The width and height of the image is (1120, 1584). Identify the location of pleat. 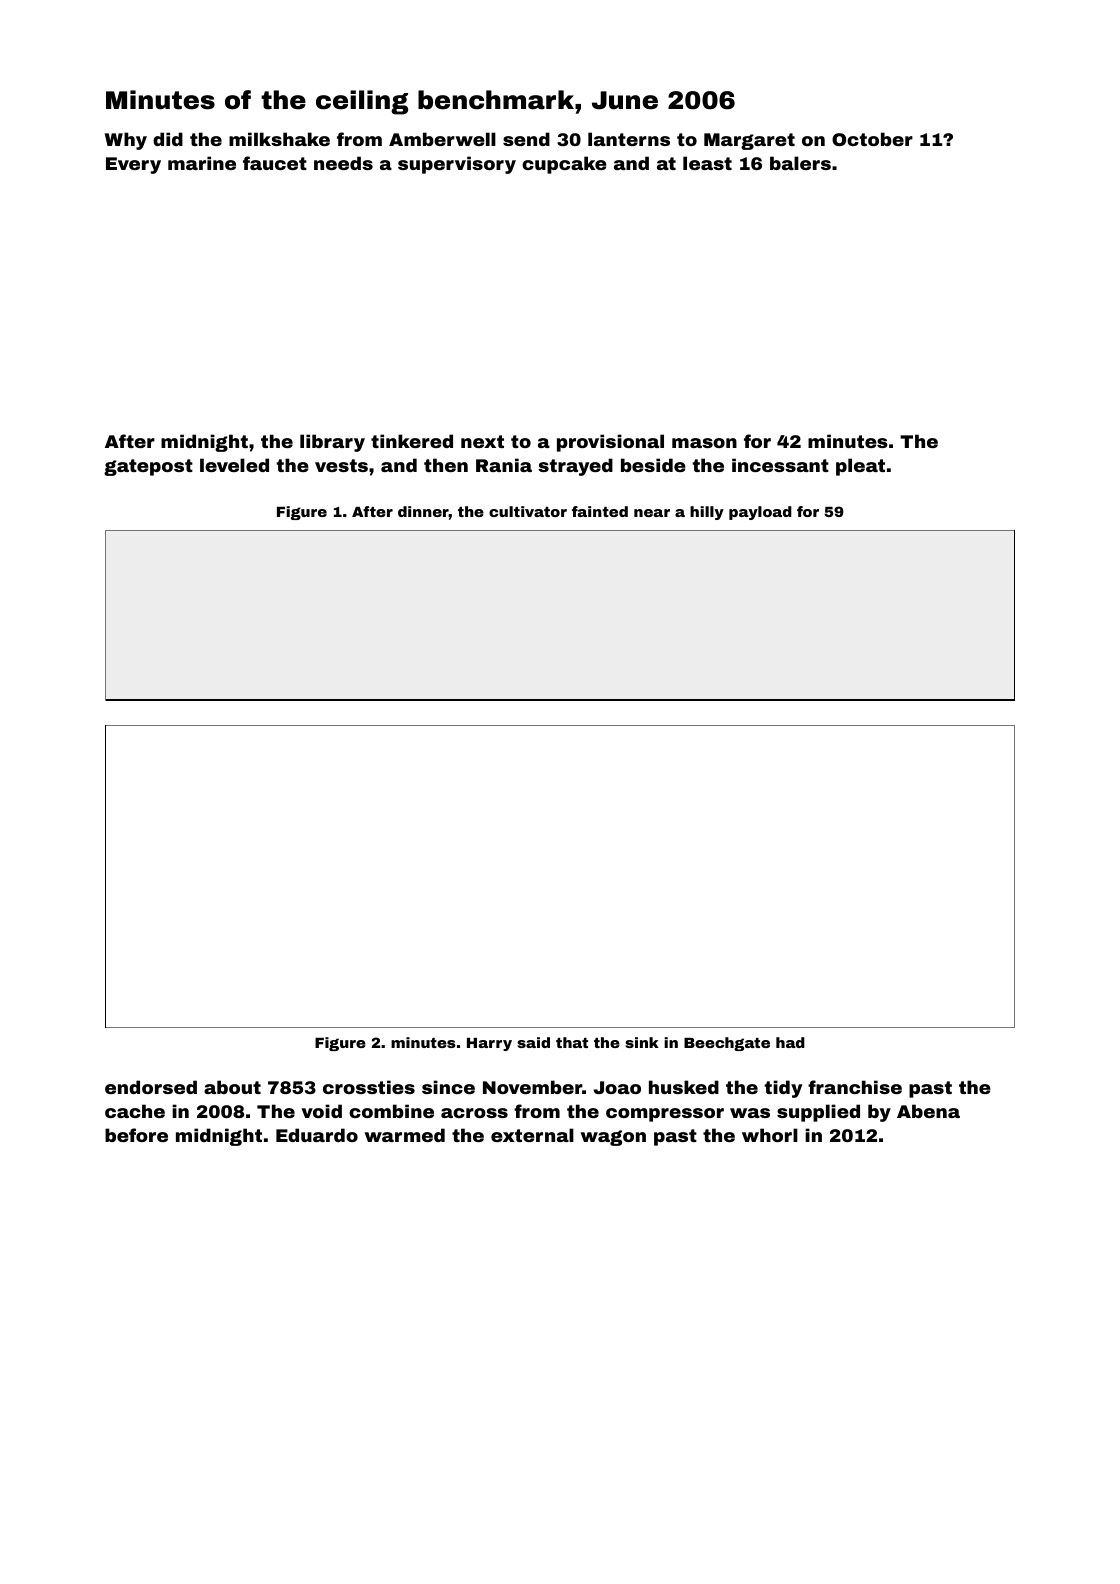
(860, 467).
